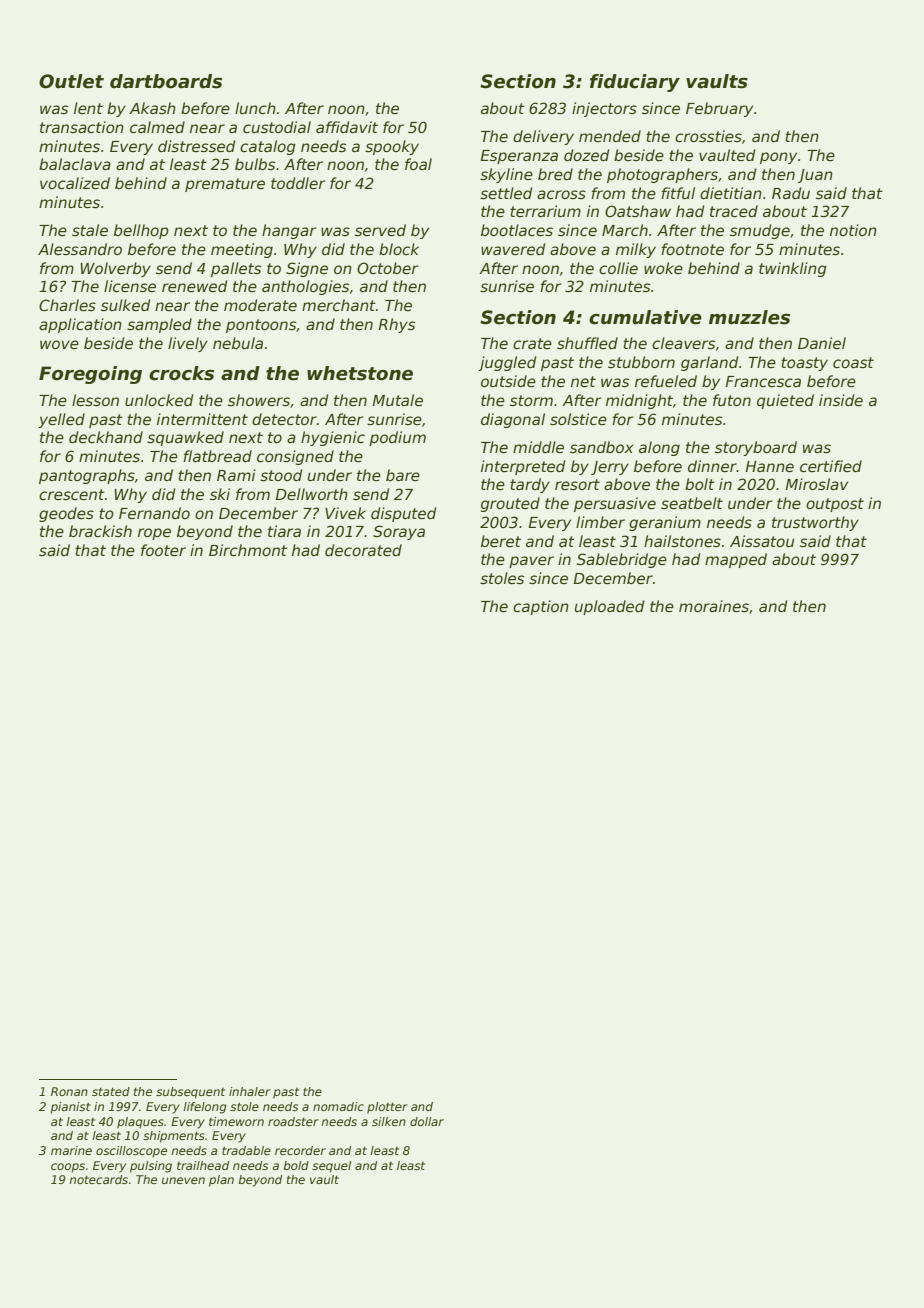 The height and width of the document is (1308, 924). I want to click on brackish, so click(100, 531).
